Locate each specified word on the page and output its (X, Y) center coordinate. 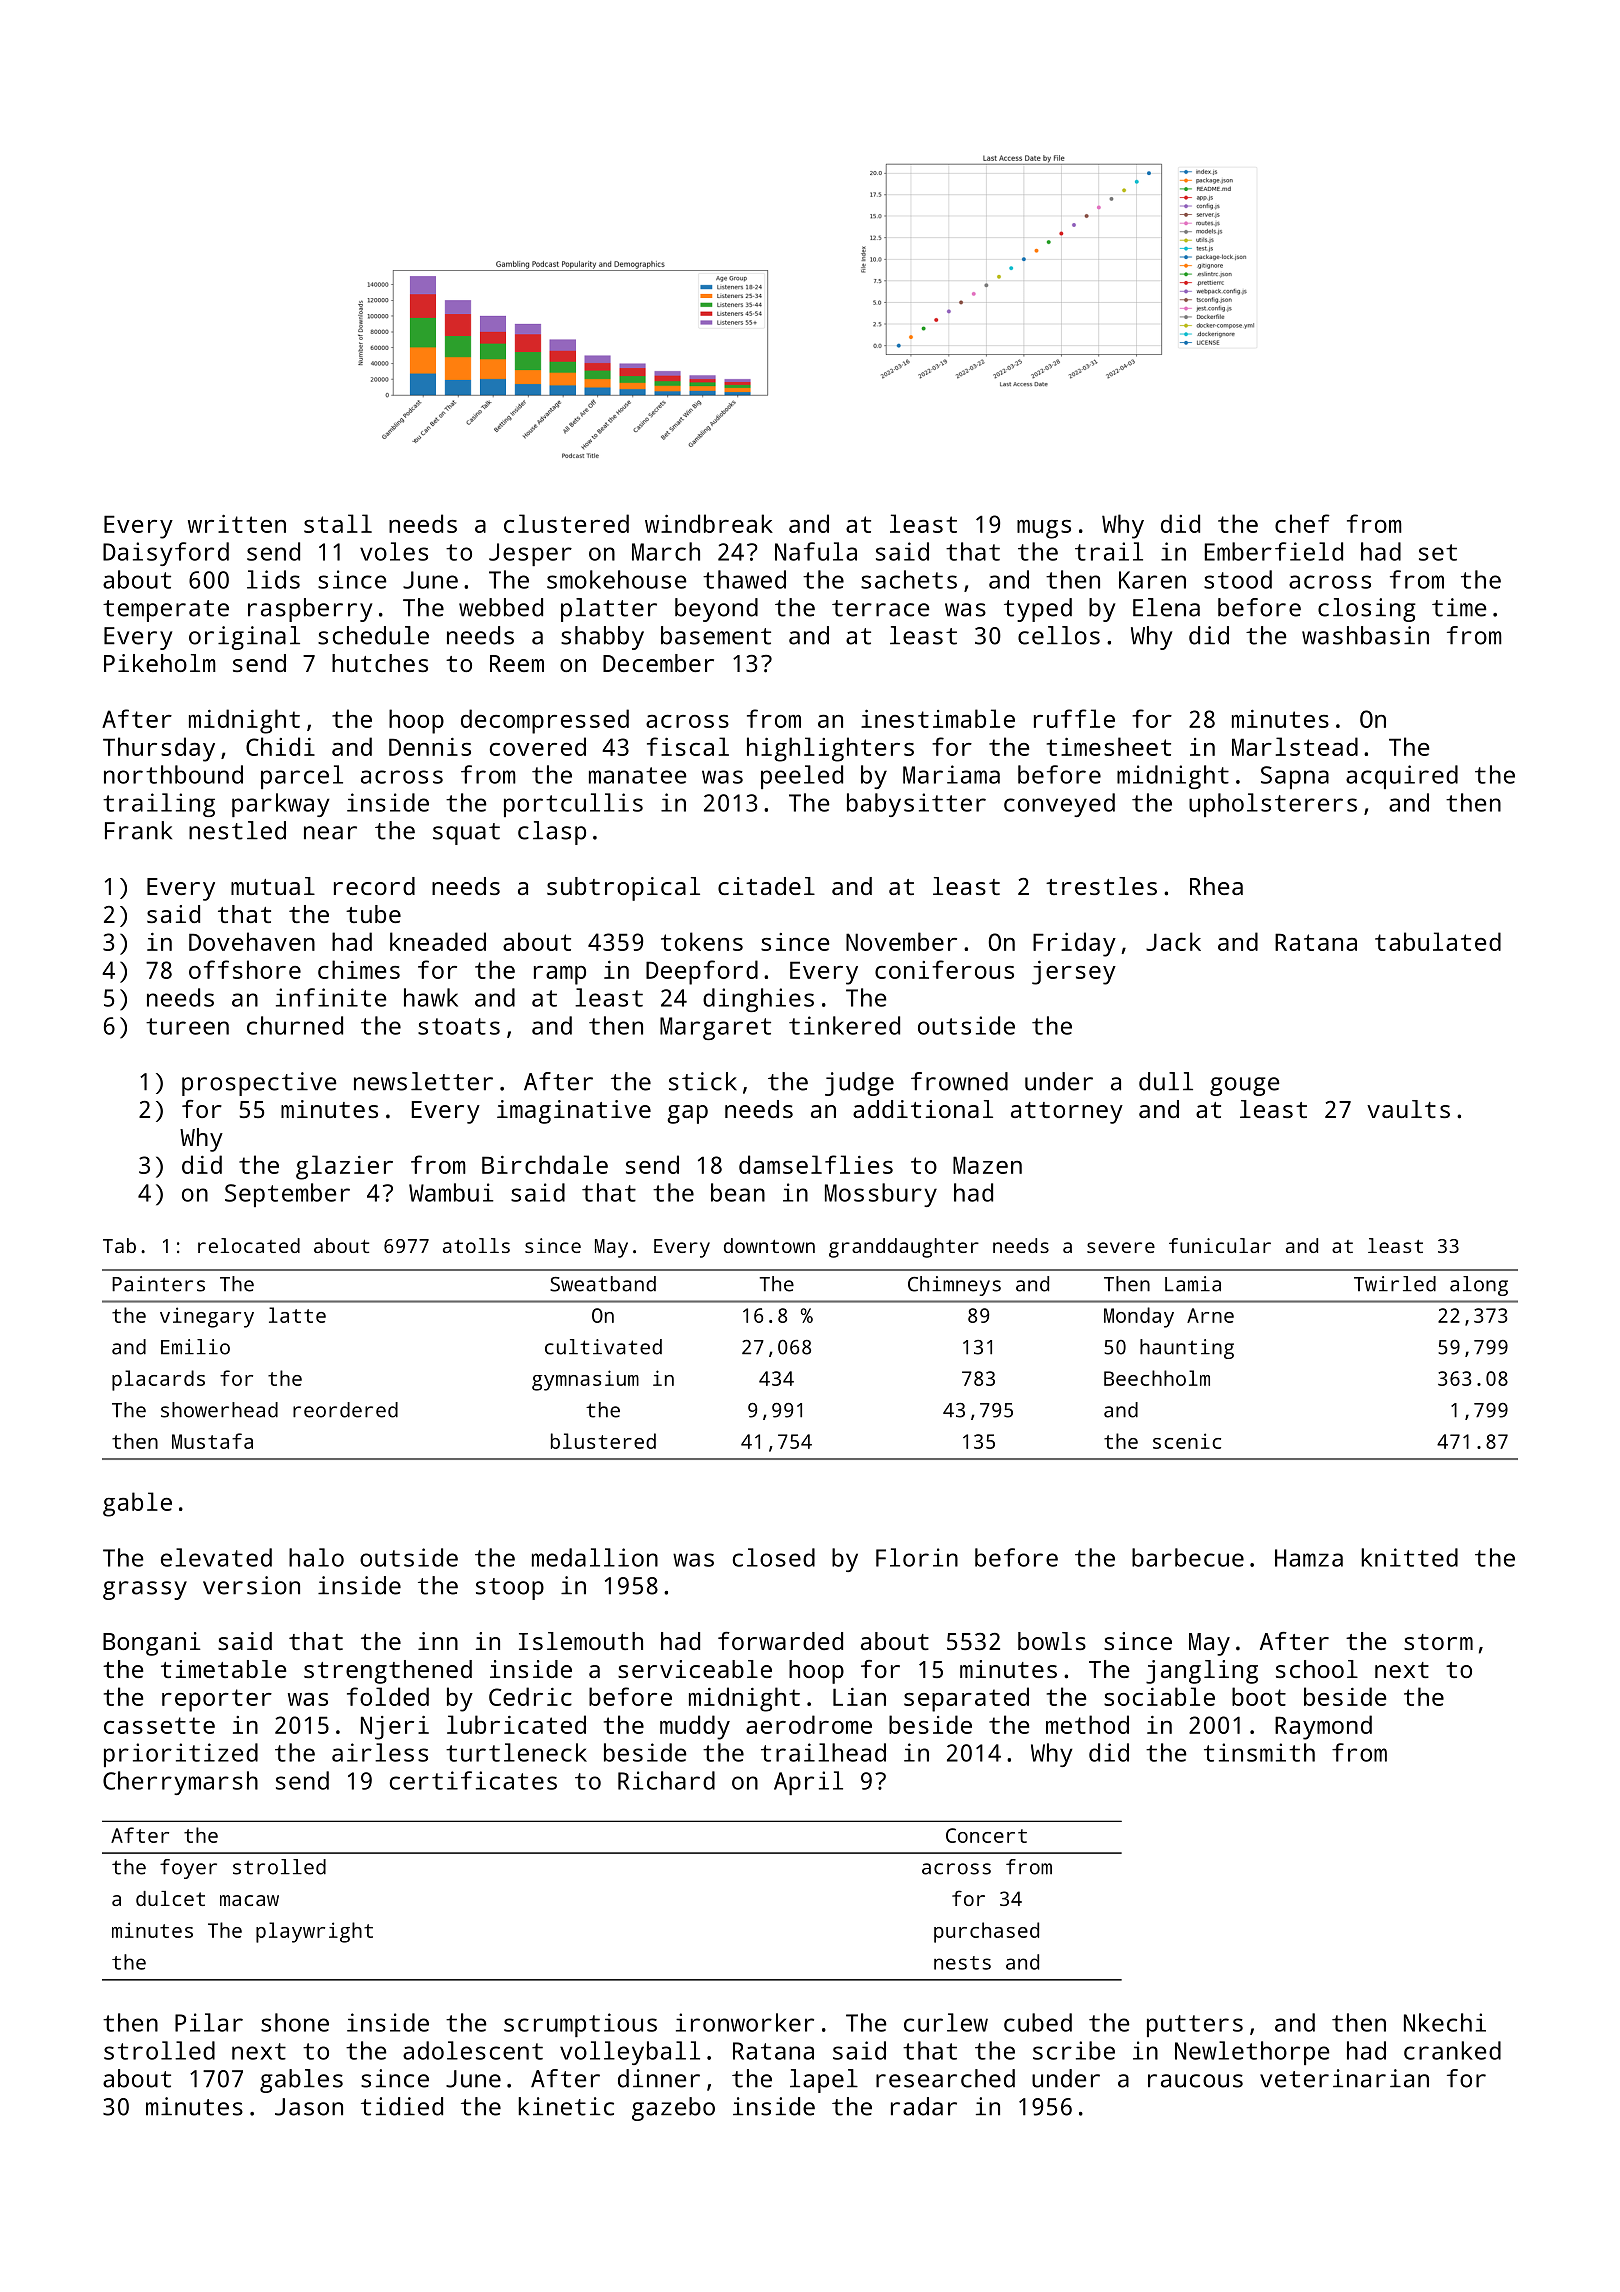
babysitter (916, 805)
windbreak (709, 523)
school (1317, 1669)
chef (1302, 523)
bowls (1052, 1641)
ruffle (1074, 718)
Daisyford (166, 554)
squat (466, 834)
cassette (159, 1725)
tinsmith (1259, 1752)
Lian (859, 1697)
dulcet (170, 1898)
